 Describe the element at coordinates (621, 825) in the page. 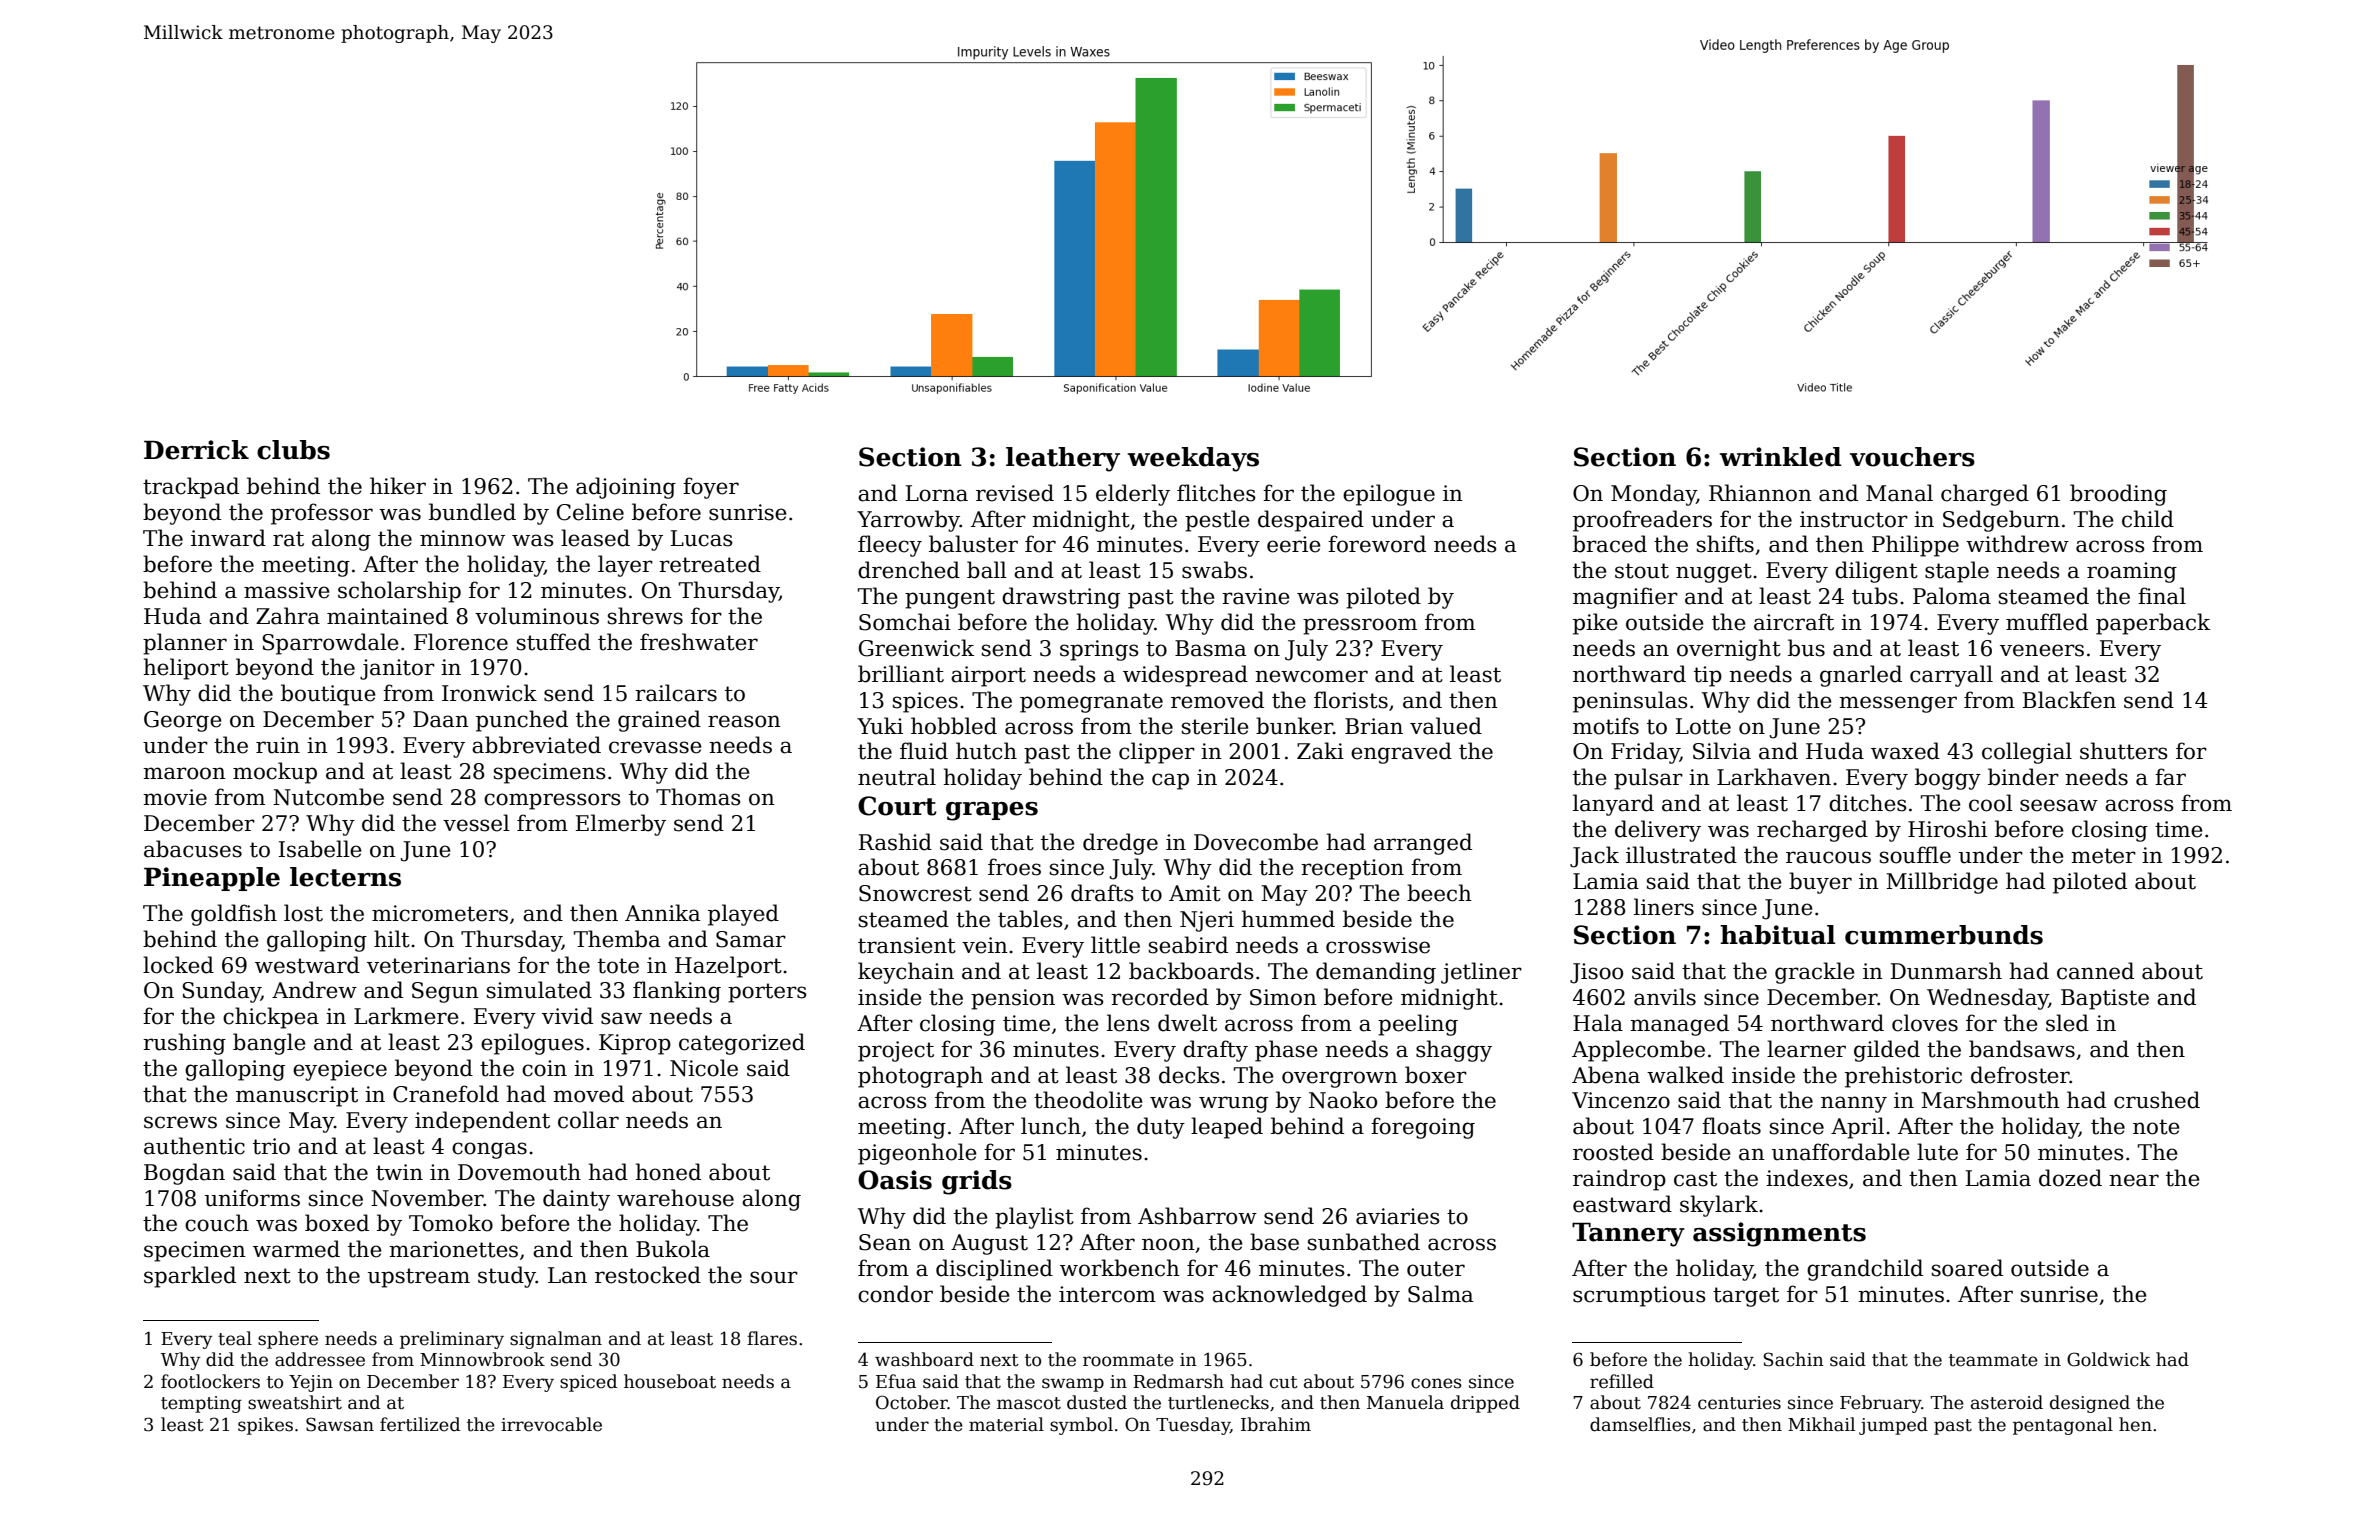

I see `Elmerby` at that location.
